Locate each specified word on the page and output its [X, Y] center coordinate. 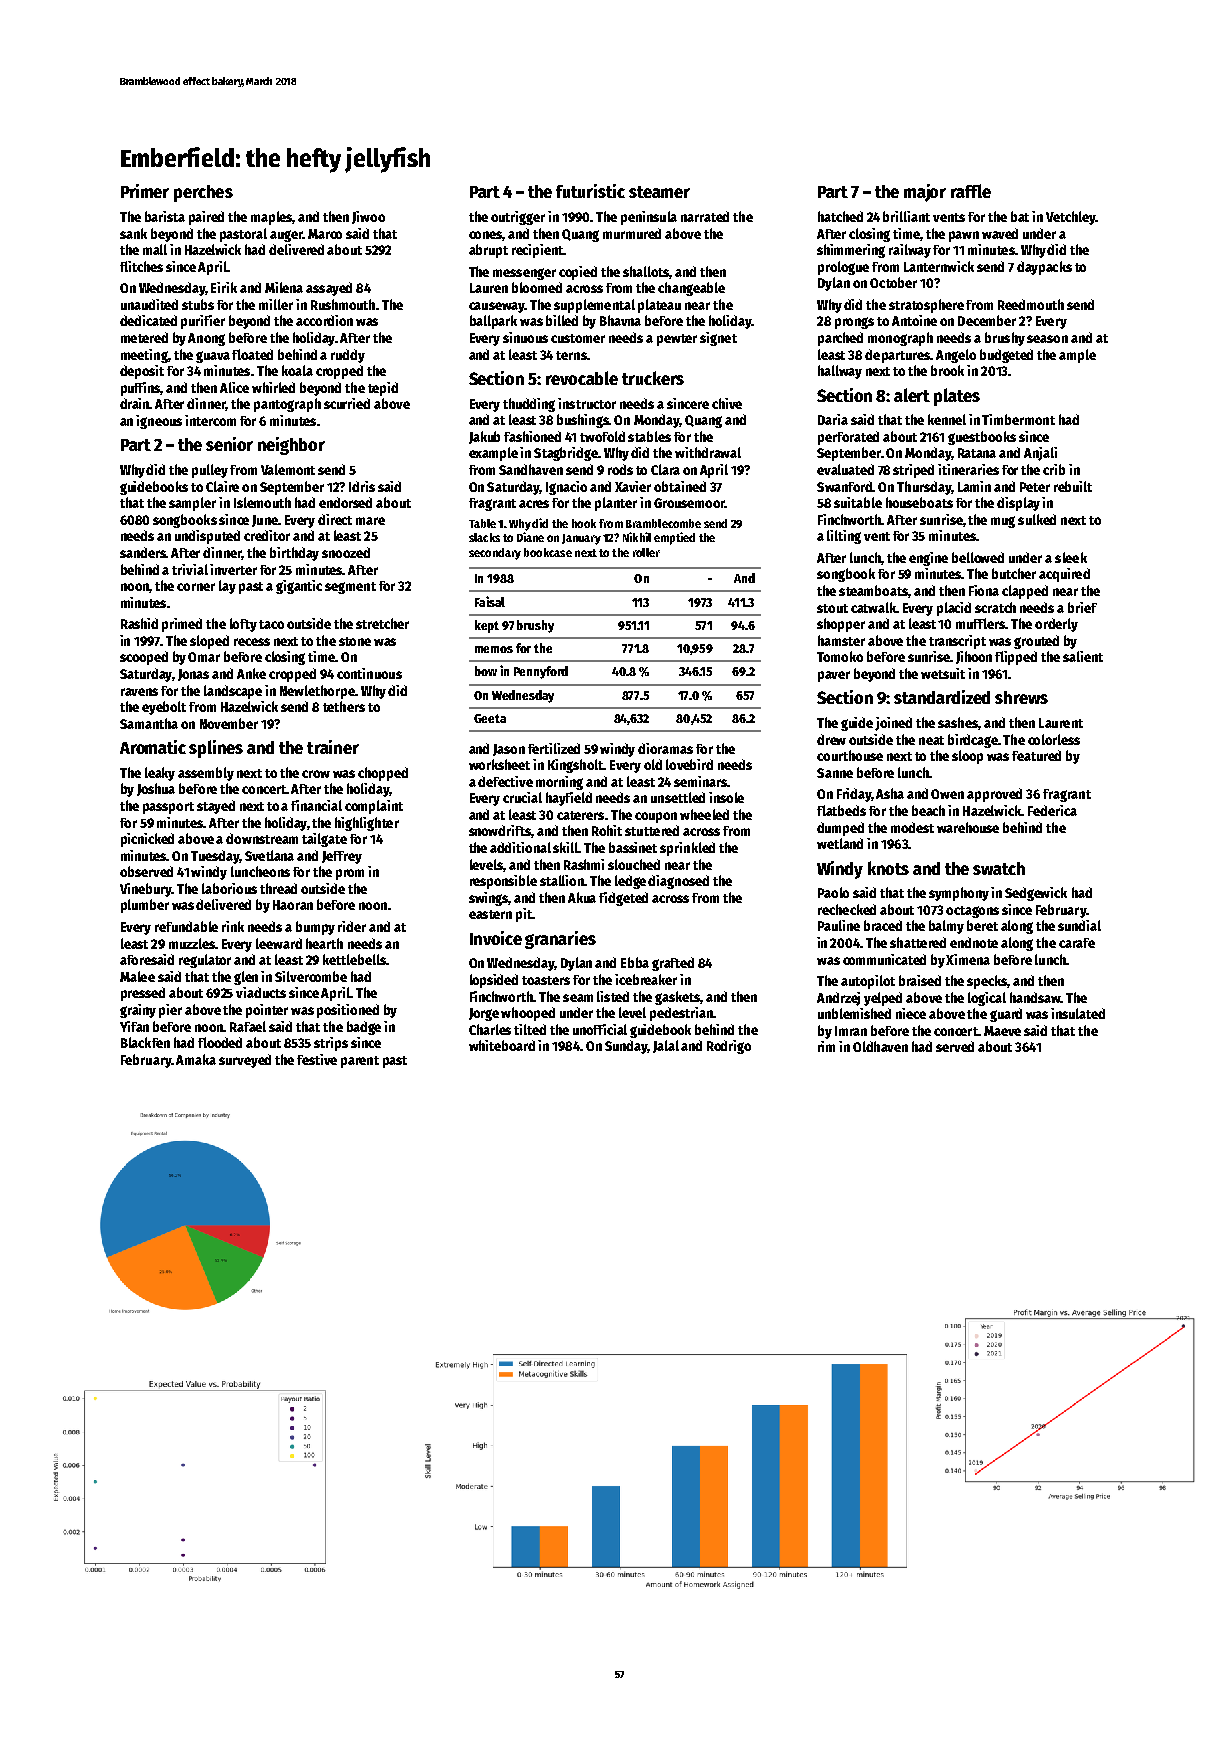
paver [834, 676]
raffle [971, 191]
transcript [957, 642]
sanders [143, 552]
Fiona [984, 590]
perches [203, 193]
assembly [206, 774]
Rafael [248, 1026]
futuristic [590, 191]
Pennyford [541, 672]
